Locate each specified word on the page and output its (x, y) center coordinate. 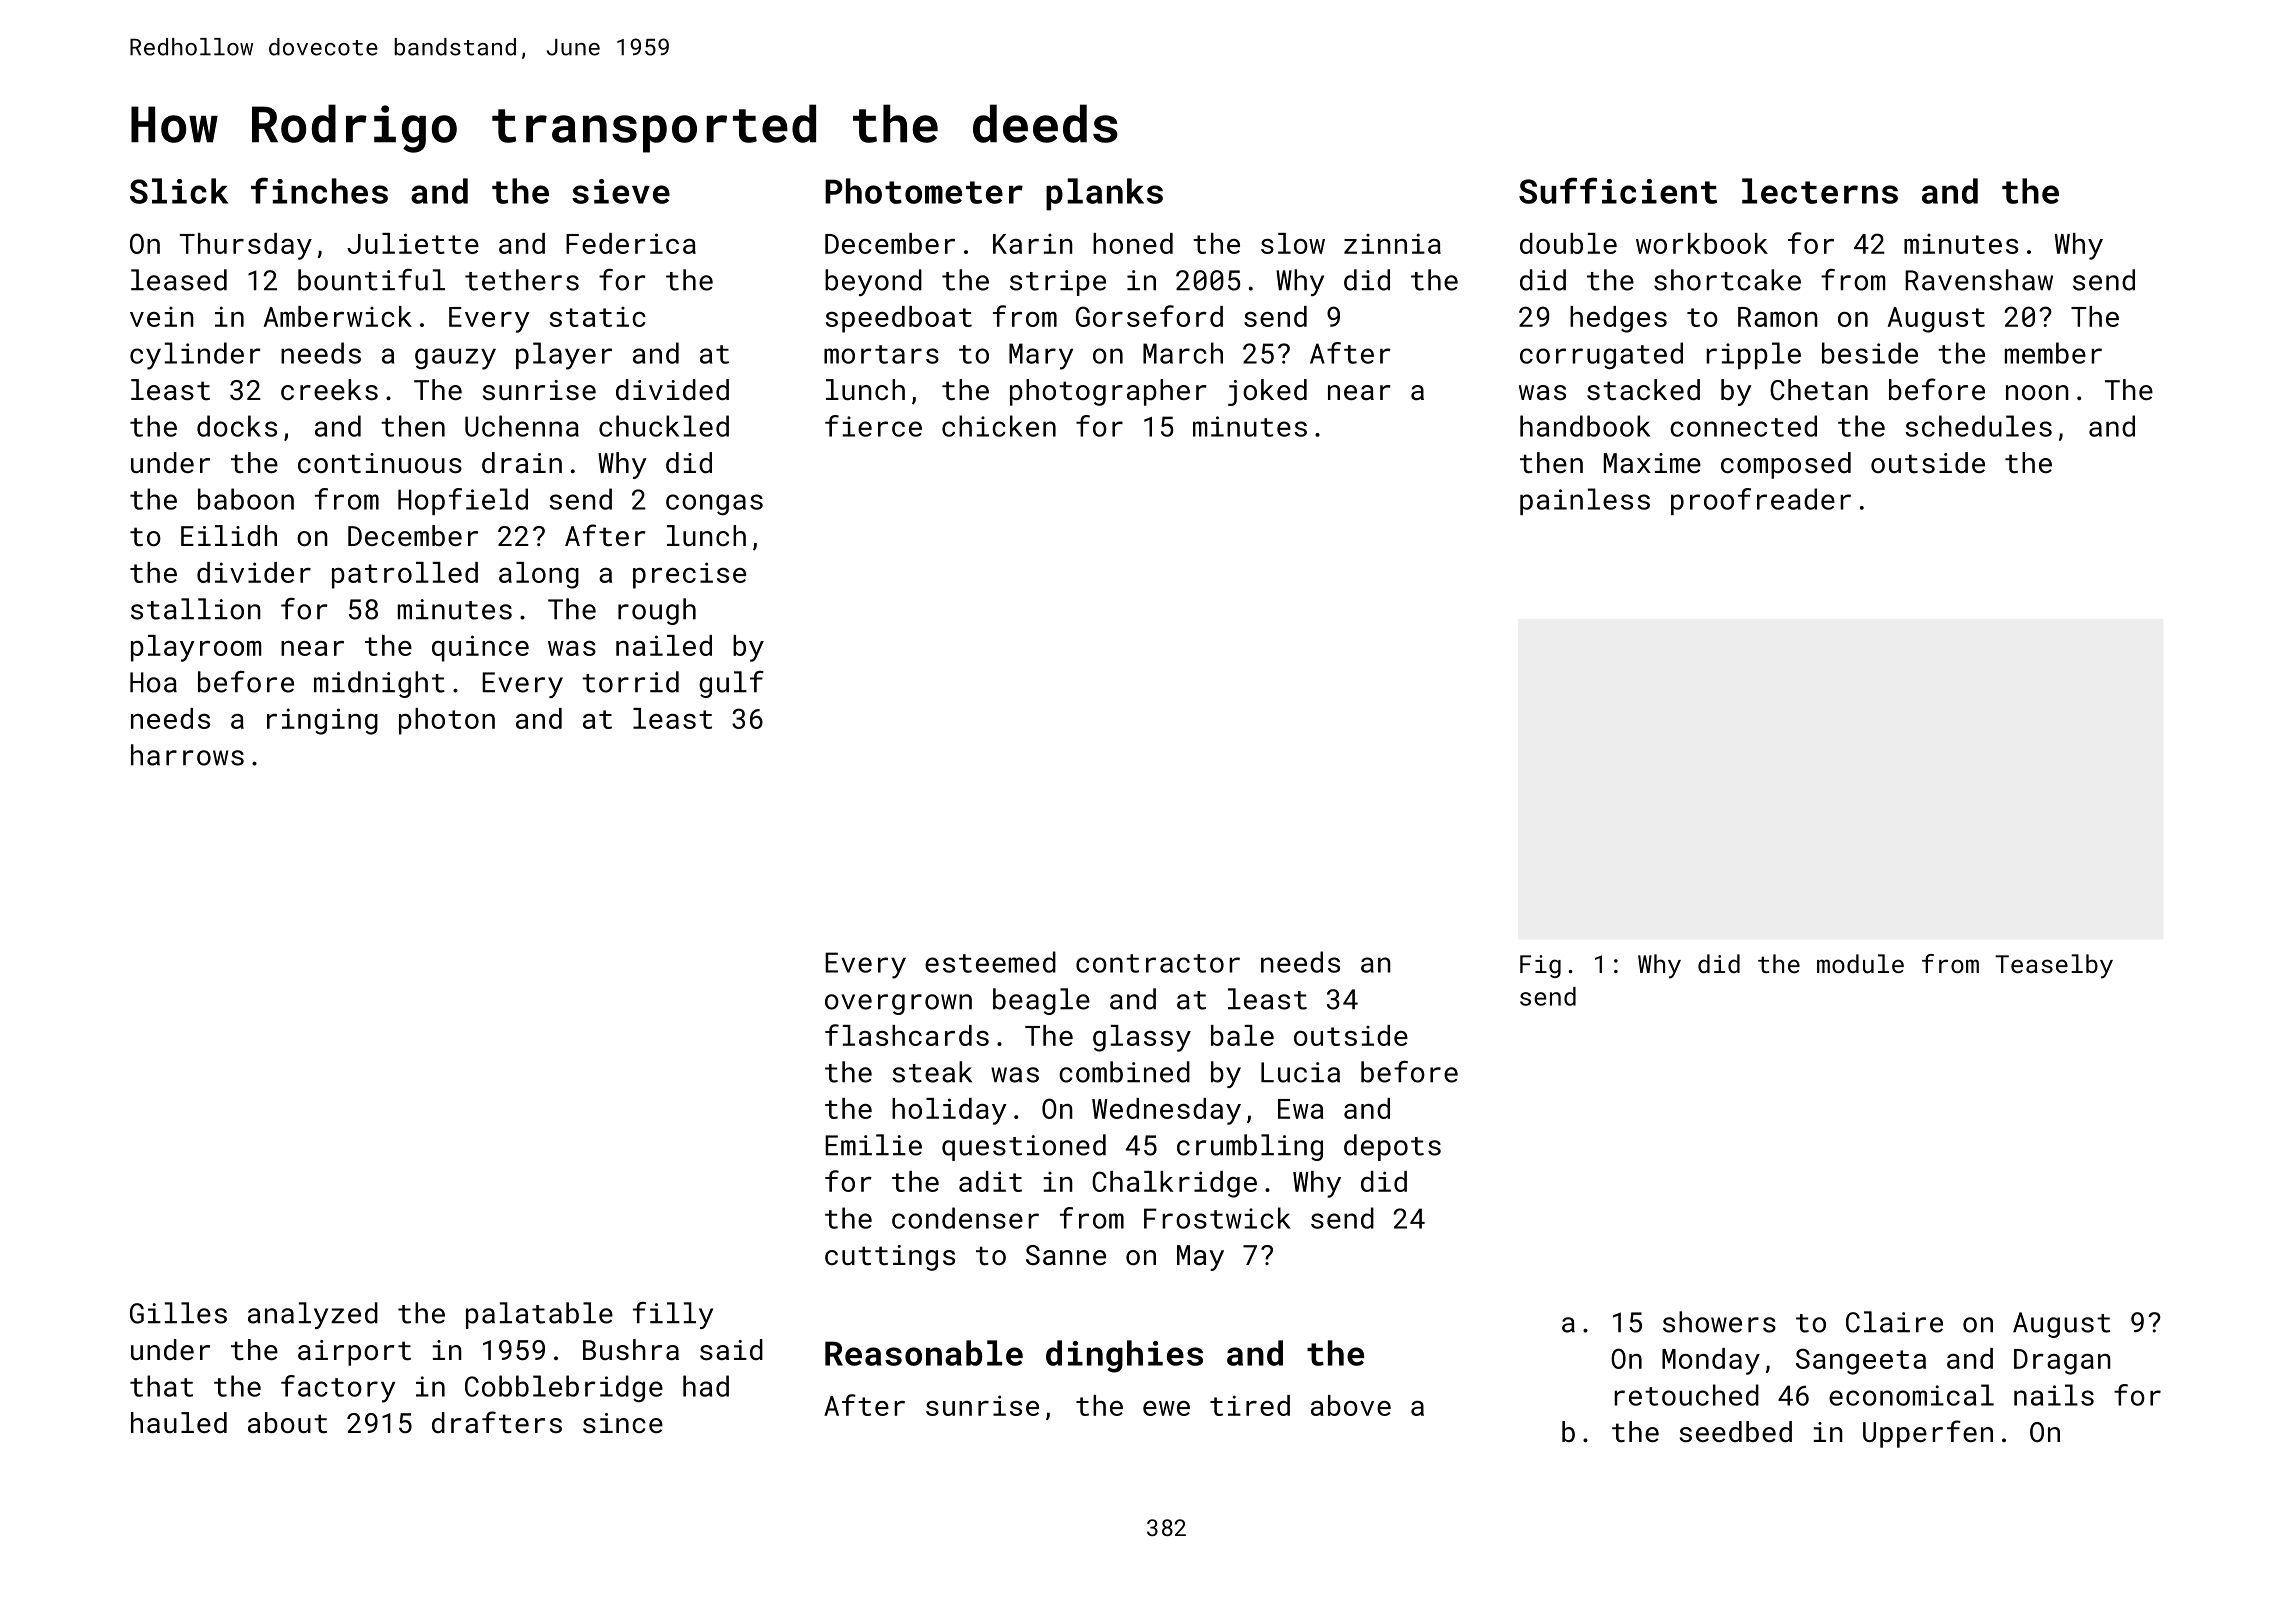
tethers (522, 280)
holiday (949, 1111)
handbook (1585, 426)
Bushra (631, 1349)
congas (714, 505)
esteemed (990, 962)
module (1860, 963)
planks (1104, 194)
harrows (187, 755)
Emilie (873, 1145)
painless (1585, 501)
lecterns (1820, 191)
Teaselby (2054, 966)
